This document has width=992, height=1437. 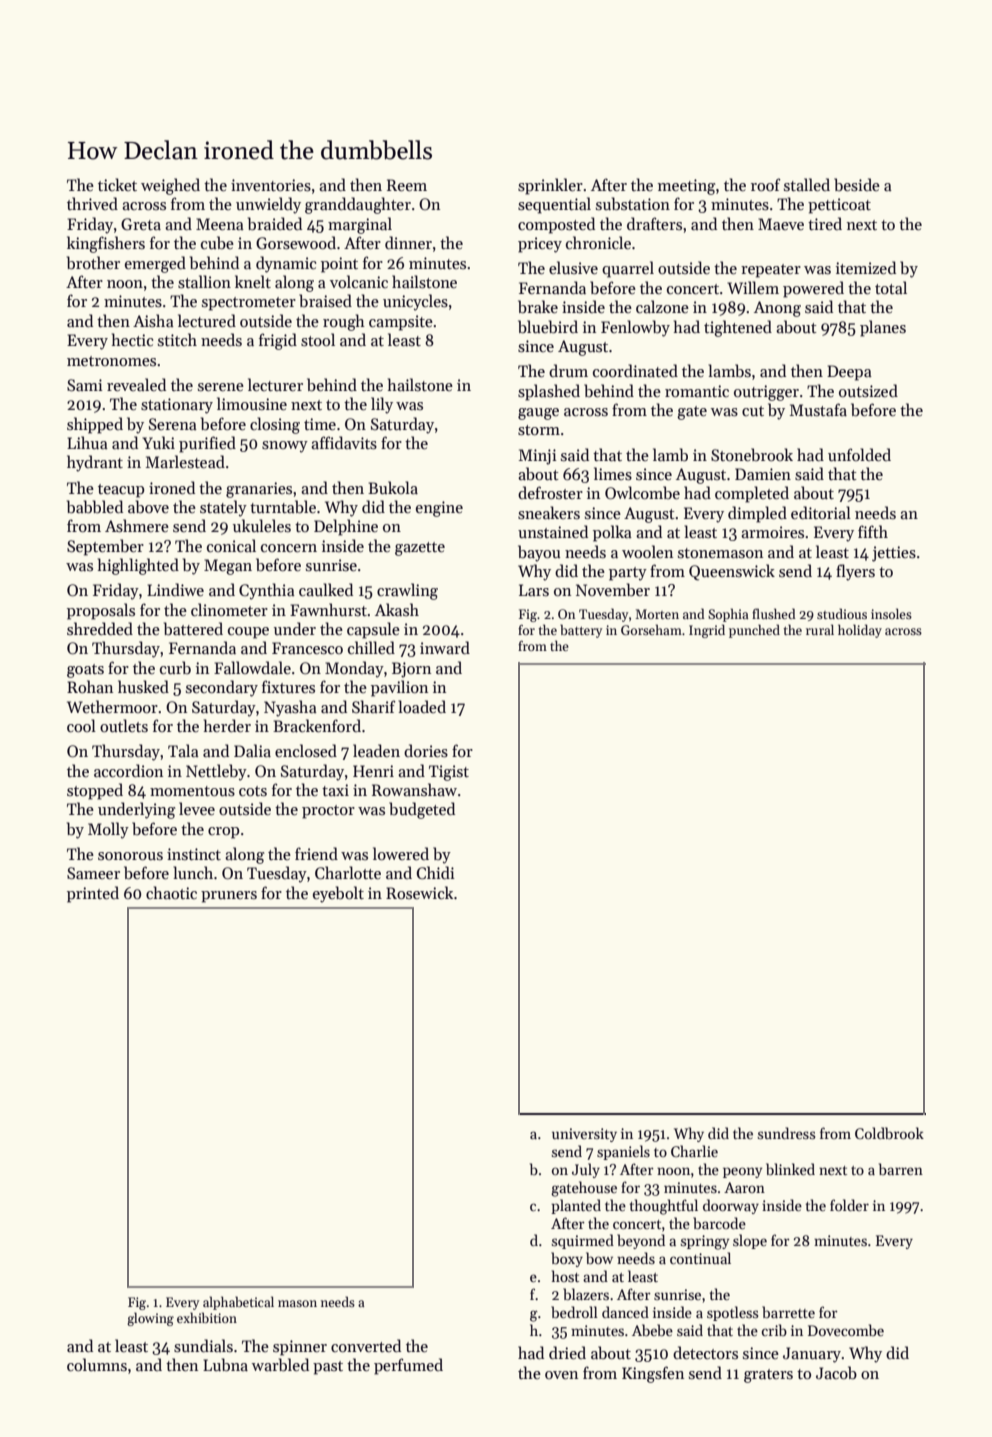 I want to click on sprinkler, so click(x=550, y=186).
